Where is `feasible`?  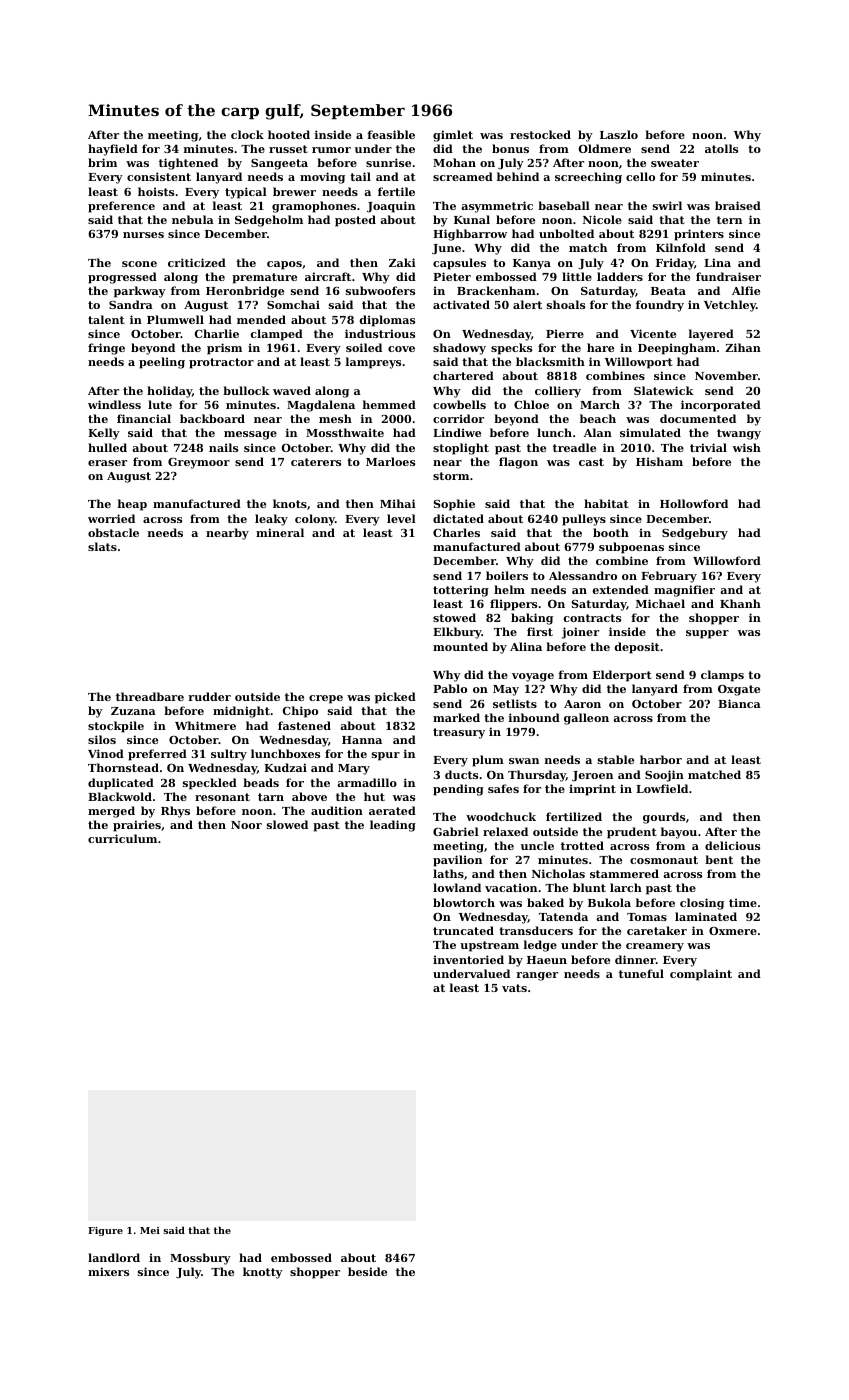
feasible is located at coordinates (391, 134).
